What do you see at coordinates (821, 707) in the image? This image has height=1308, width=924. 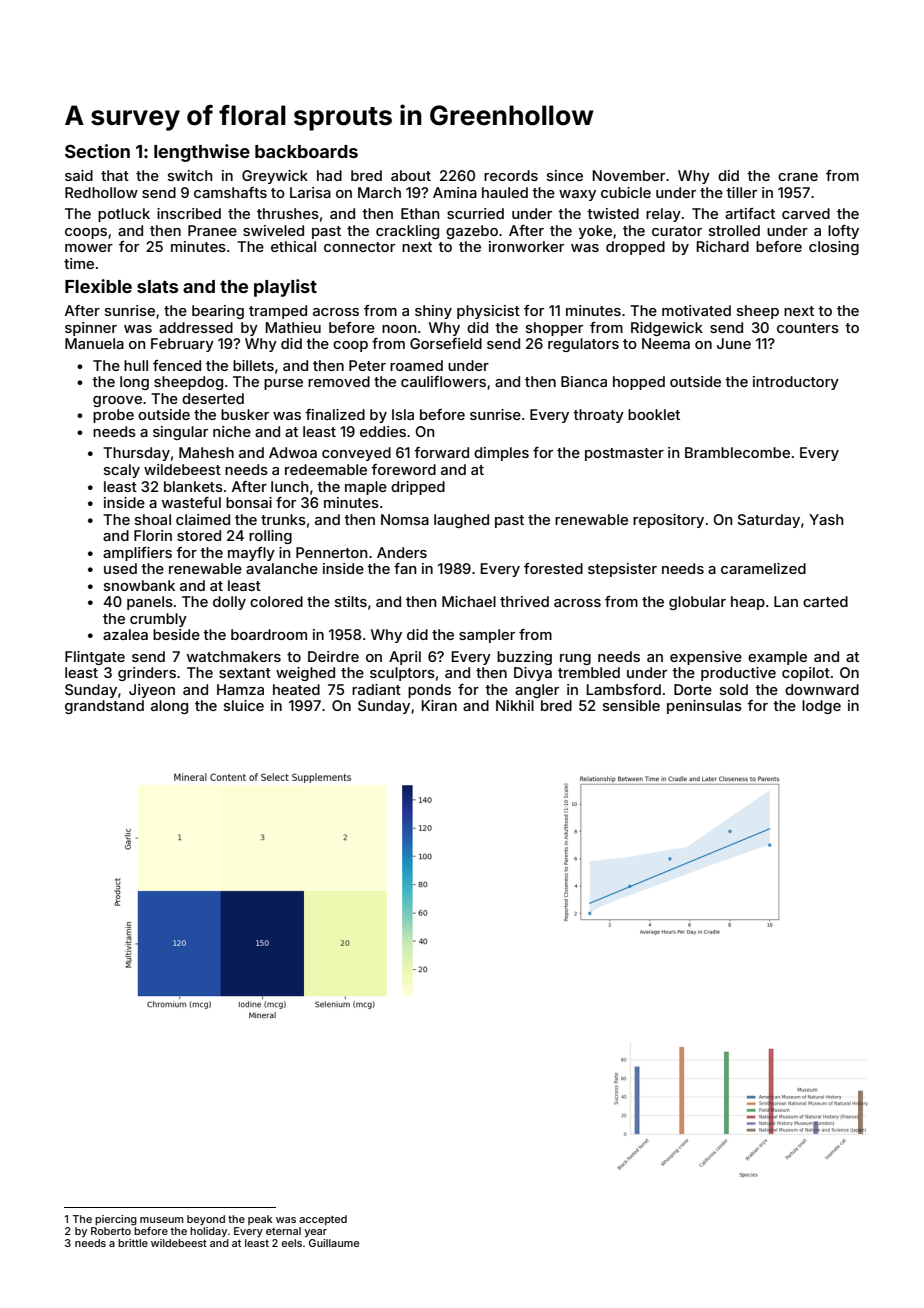 I see `lodge` at bounding box center [821, 707].
